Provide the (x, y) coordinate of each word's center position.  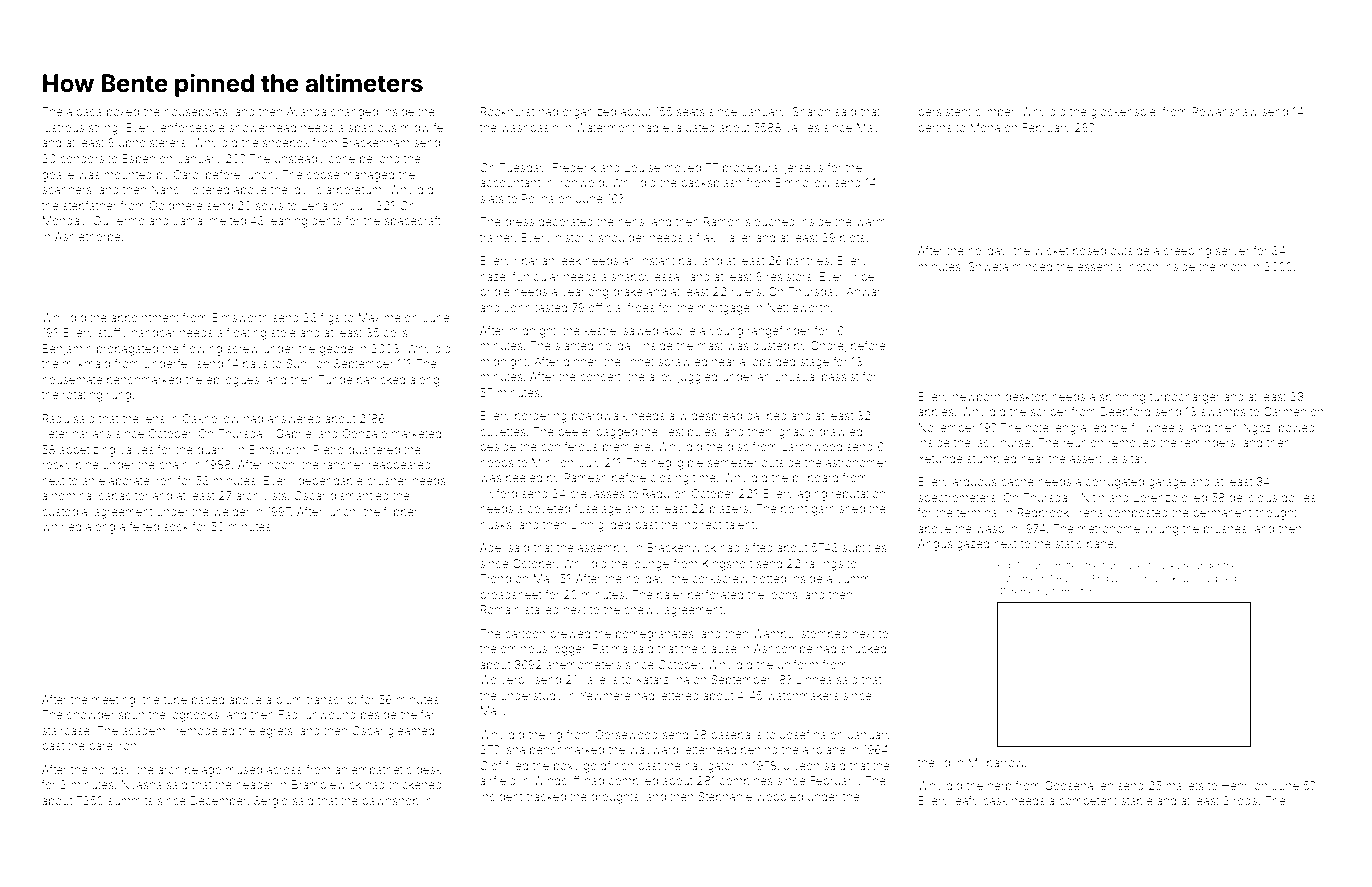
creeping (1187, 252)
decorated (565, 221)
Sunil (299, 363)
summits (130, 800)
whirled (61, 526)
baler (670, 594)
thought (1276, 514)
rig (556, 736)
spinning (1122, 398)
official (606, 307)
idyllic (307, 191)
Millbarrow (996, 762)
